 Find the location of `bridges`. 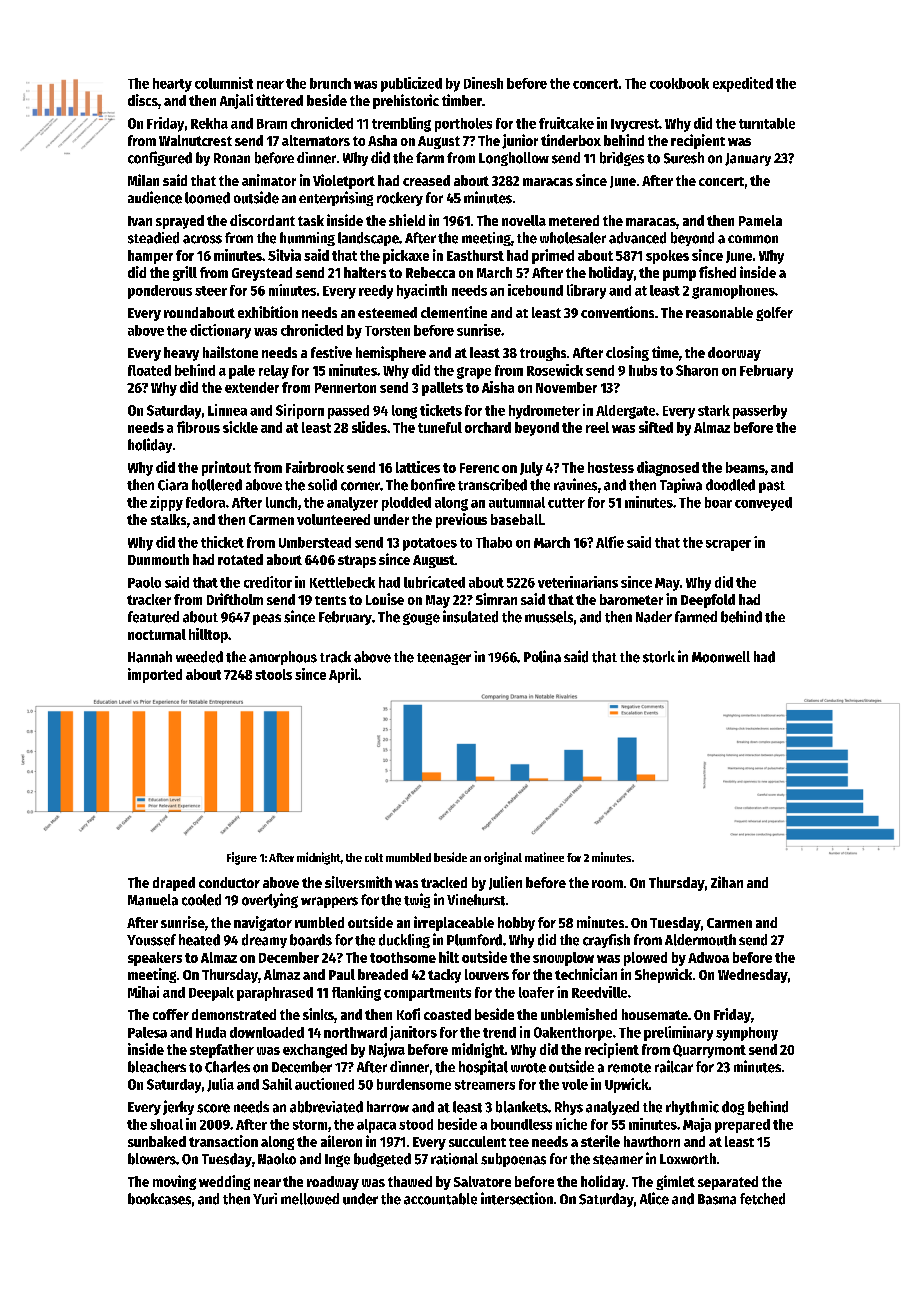

bridges is located at coordinates (622, 159).
